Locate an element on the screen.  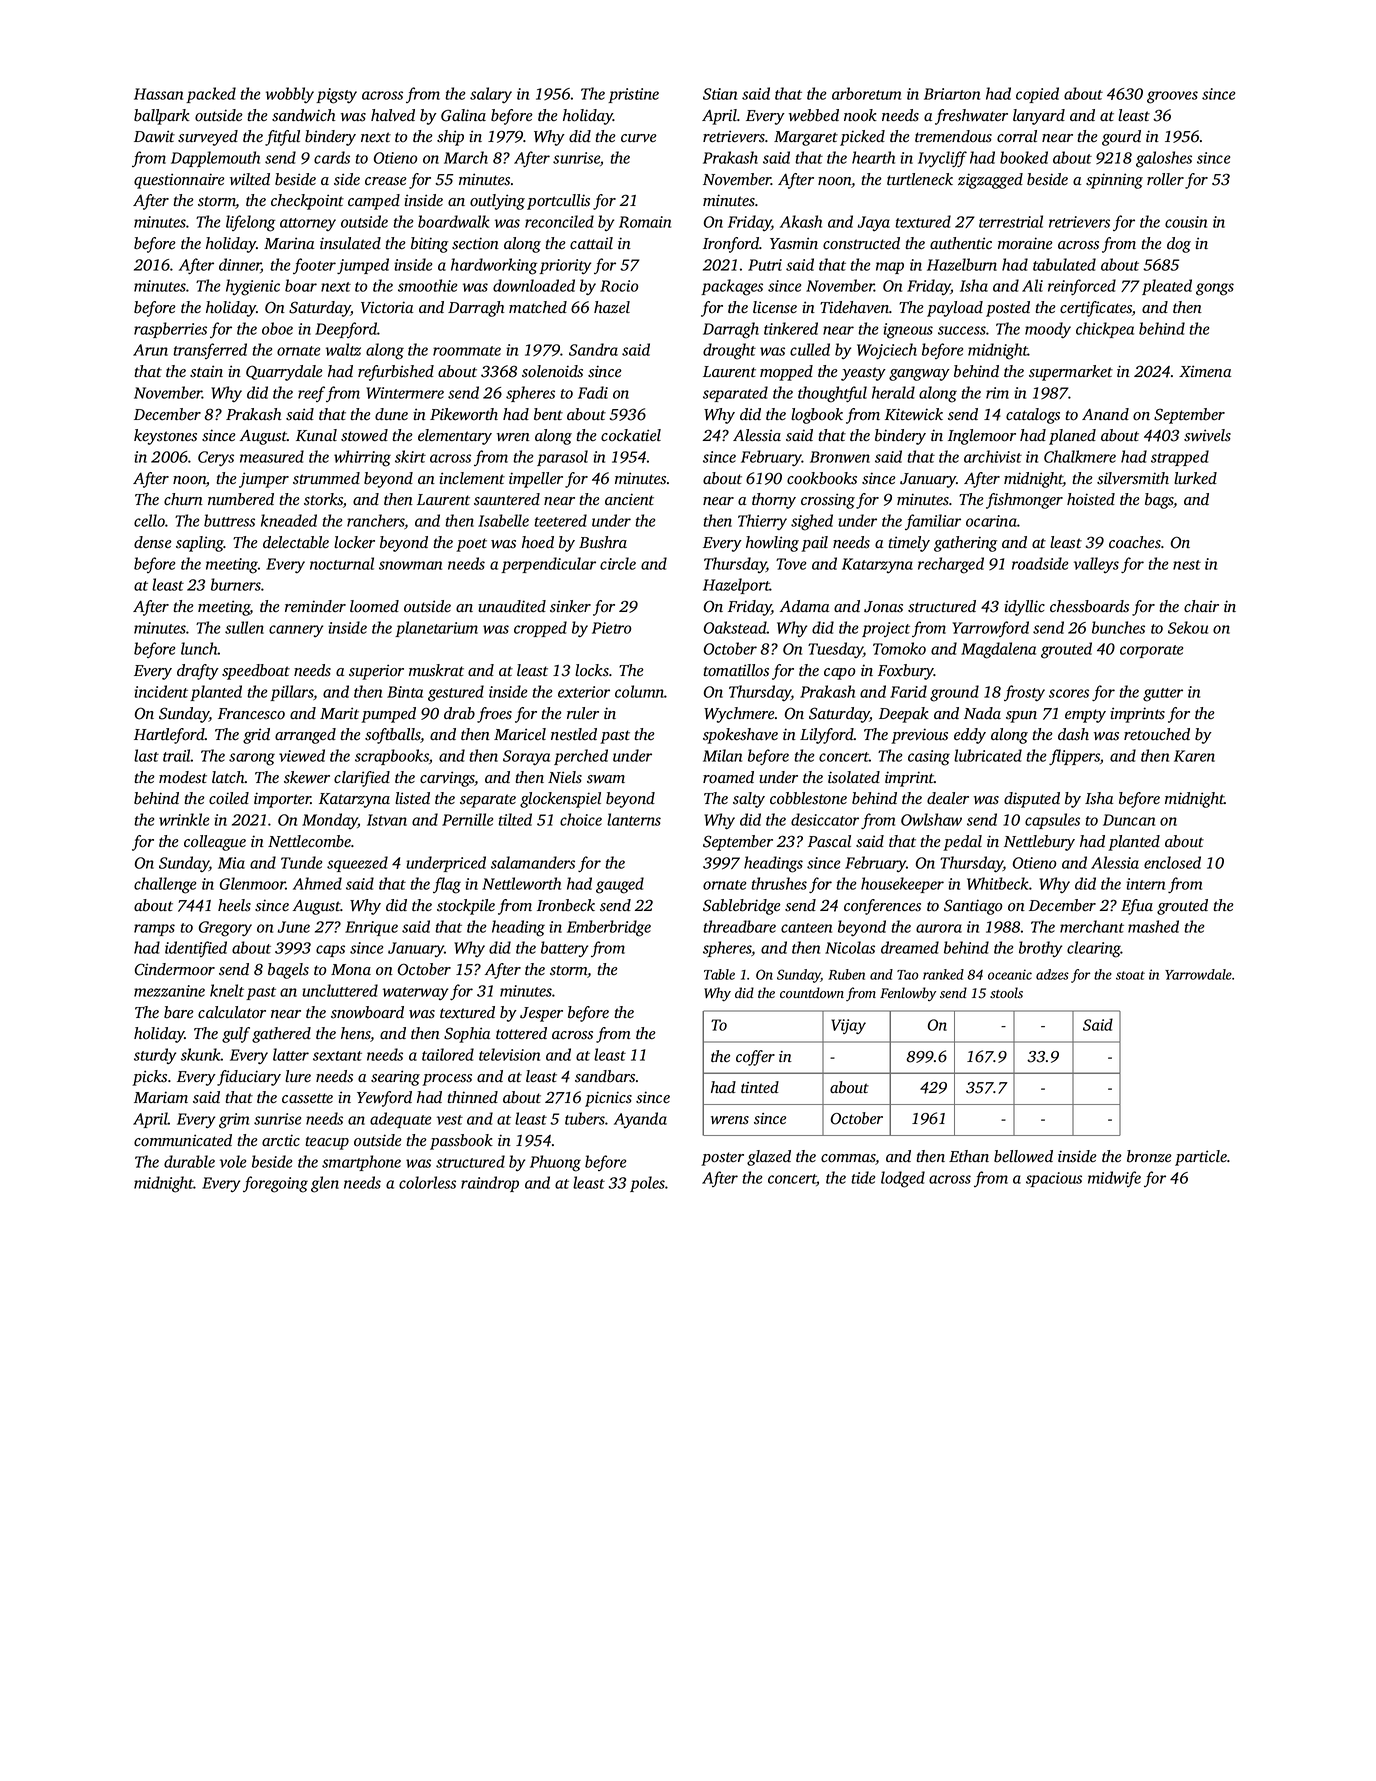
parasol is located at coordinates (562, 458).
